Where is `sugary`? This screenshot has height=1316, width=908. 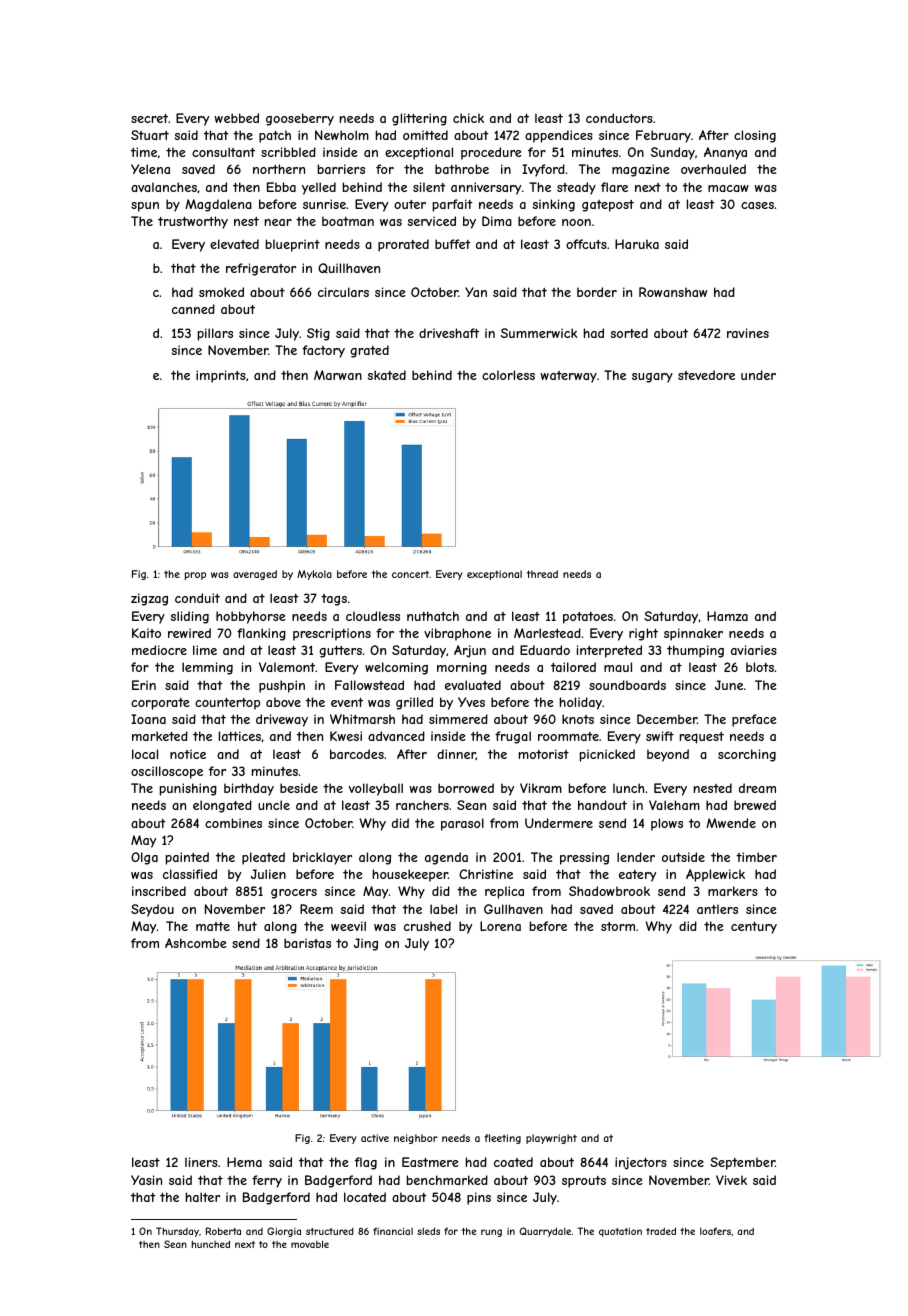
sugary is located at coordinates (652, 378).
